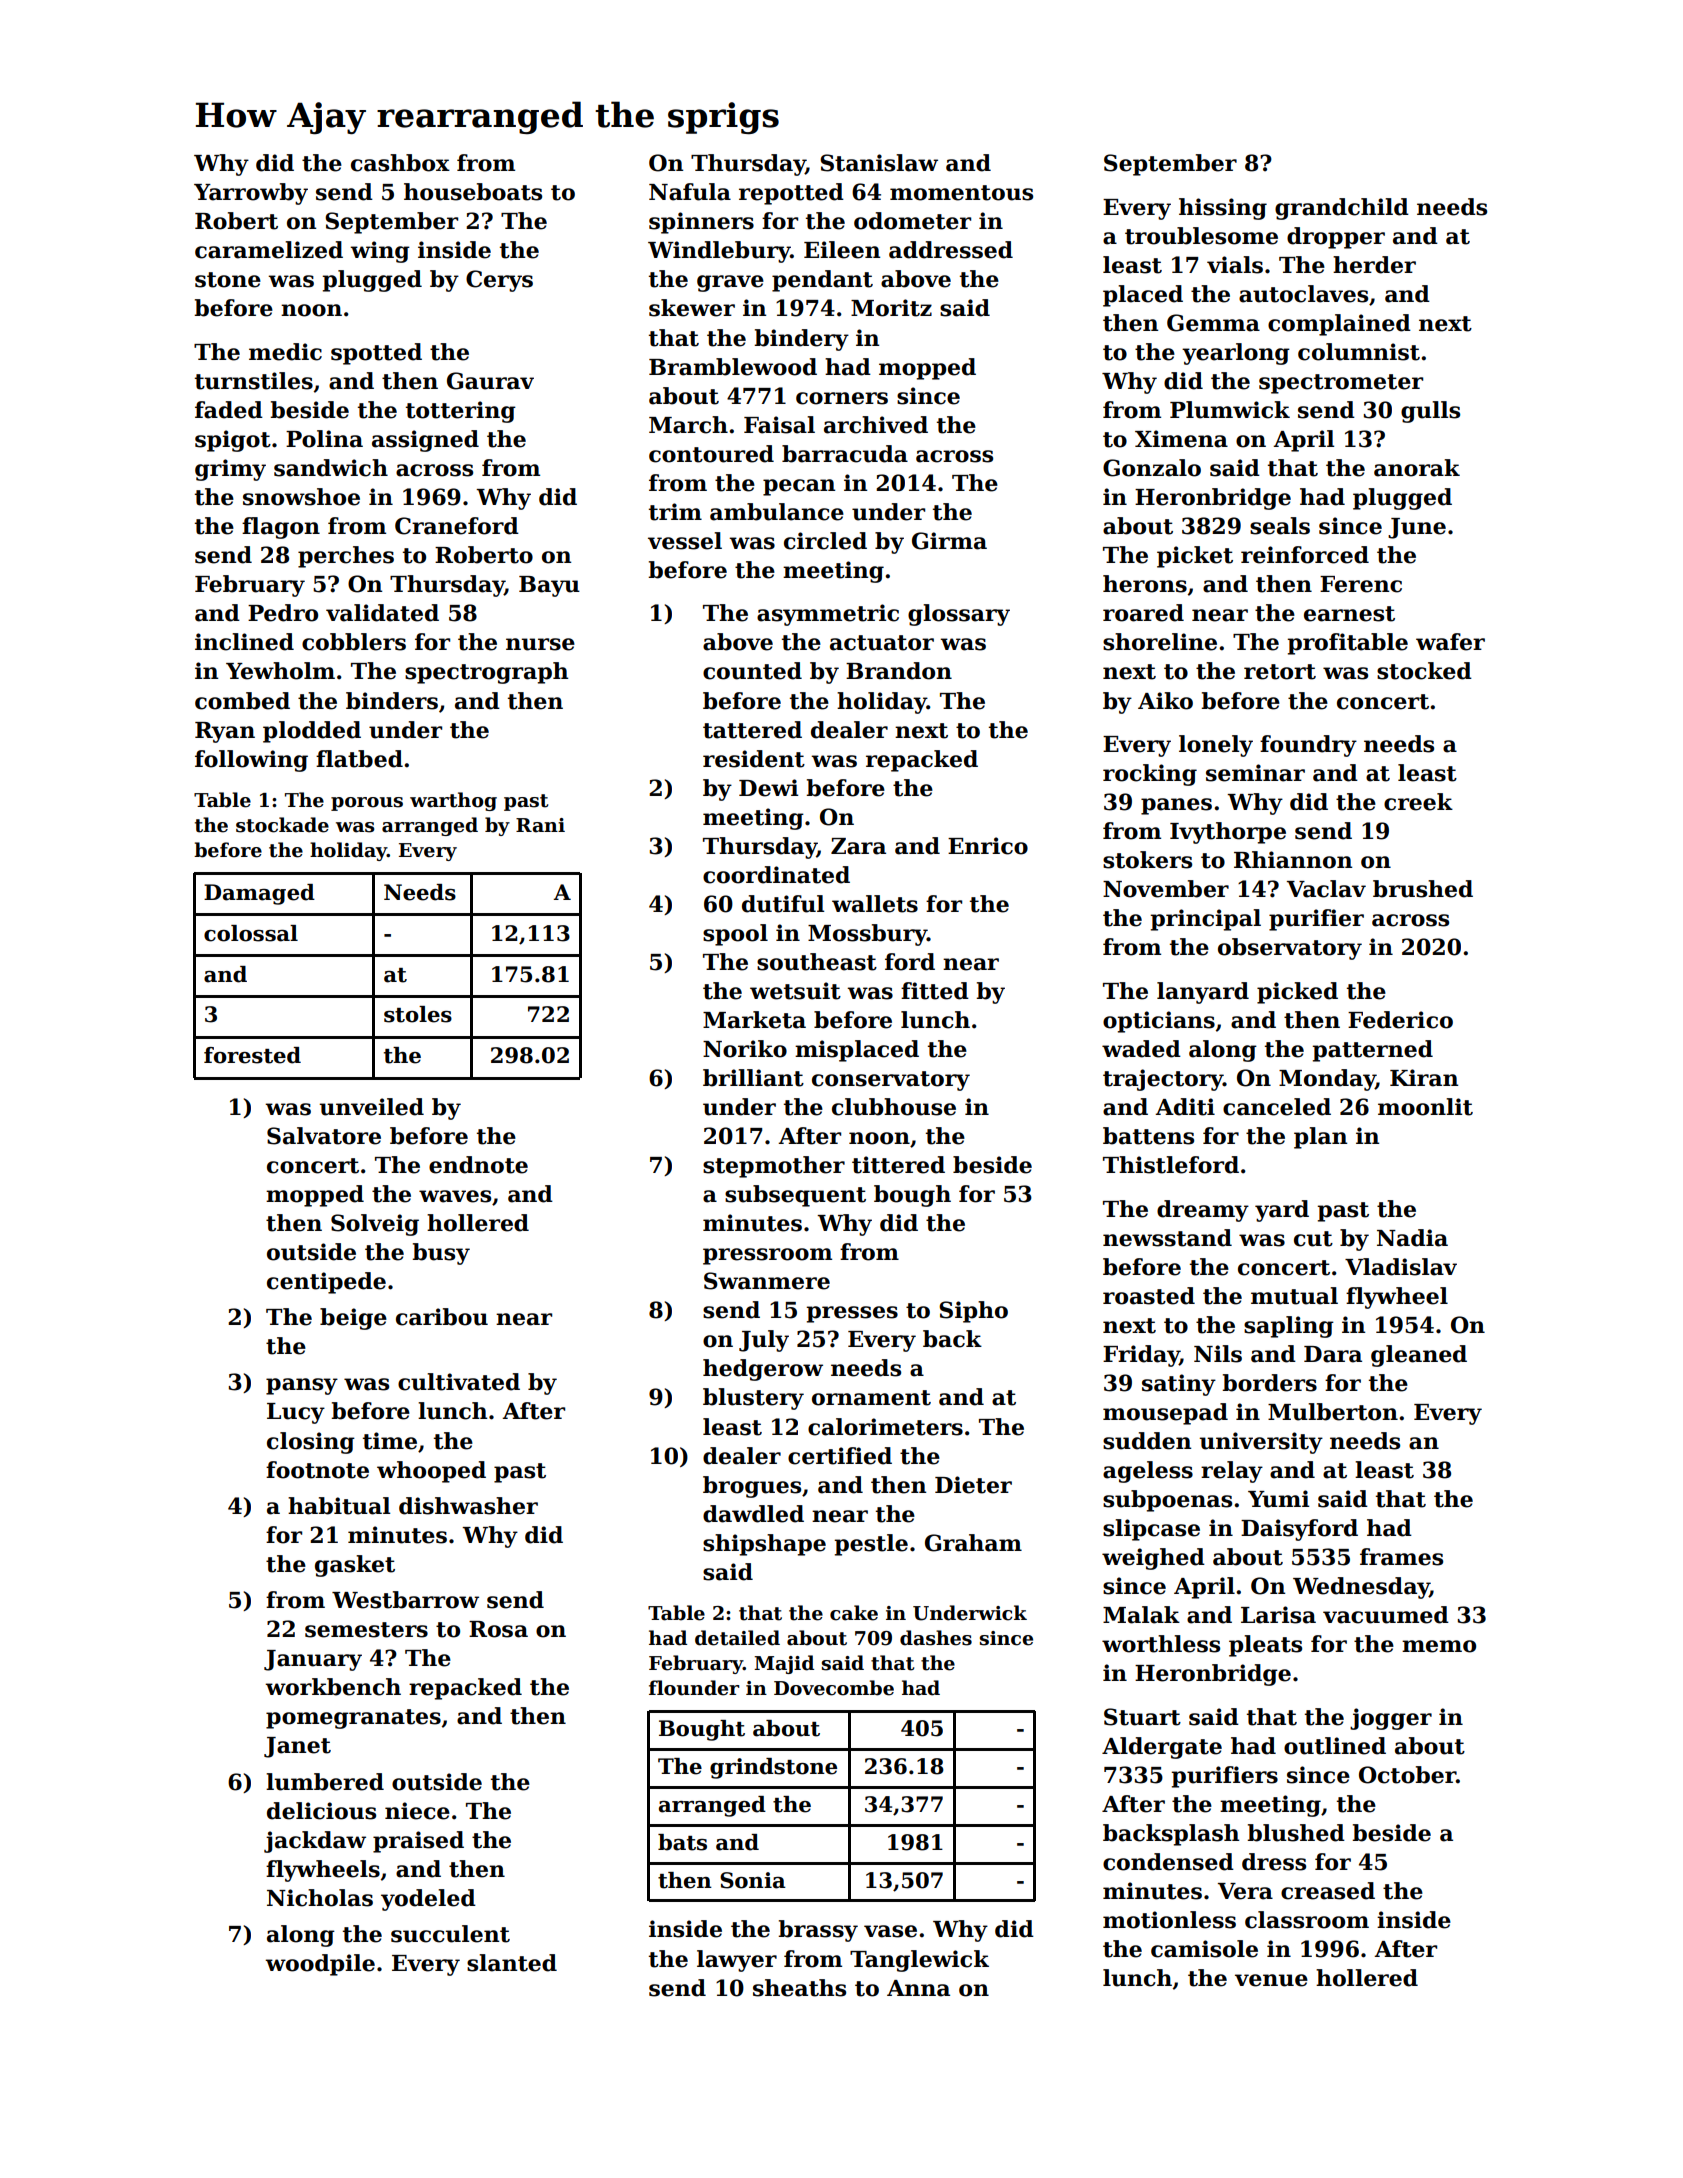 The width and height of the page is (1683, 2178). Describe the element at coordinates (339, 1506) in the page. I see `habitual` at that location.
